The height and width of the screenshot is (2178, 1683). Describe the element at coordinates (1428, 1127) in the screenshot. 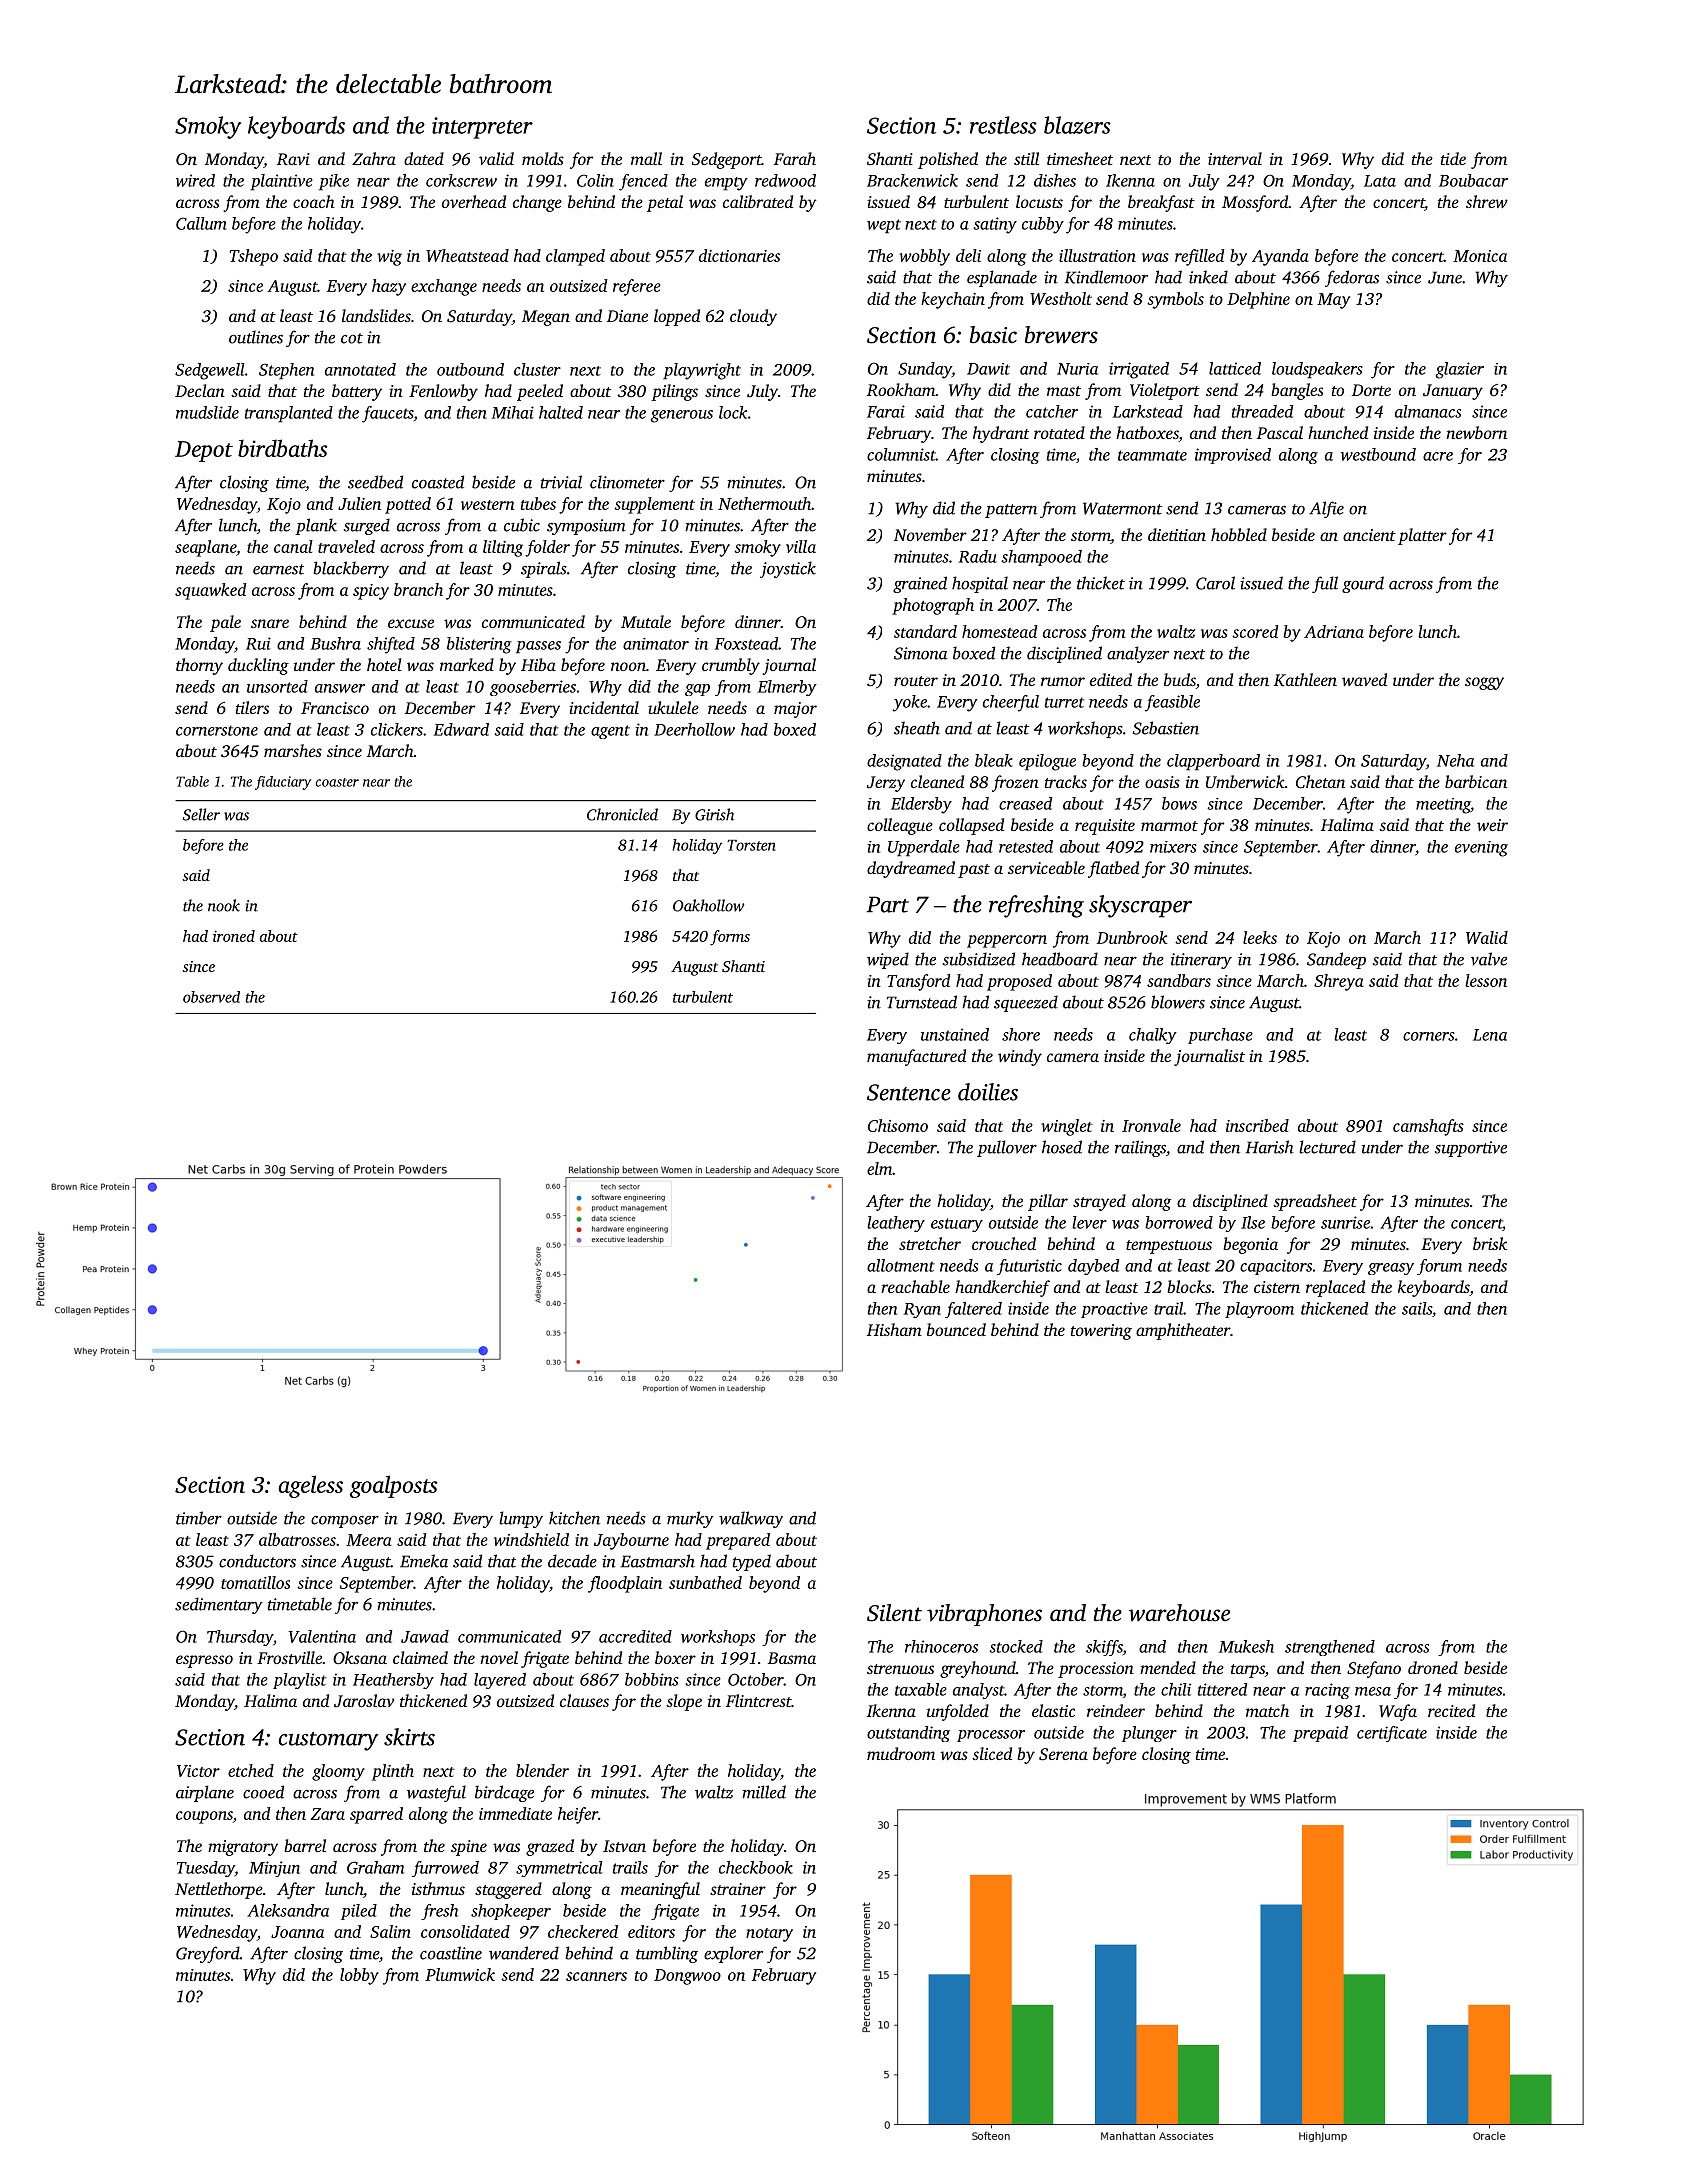

I see `camshafts` at that location.
